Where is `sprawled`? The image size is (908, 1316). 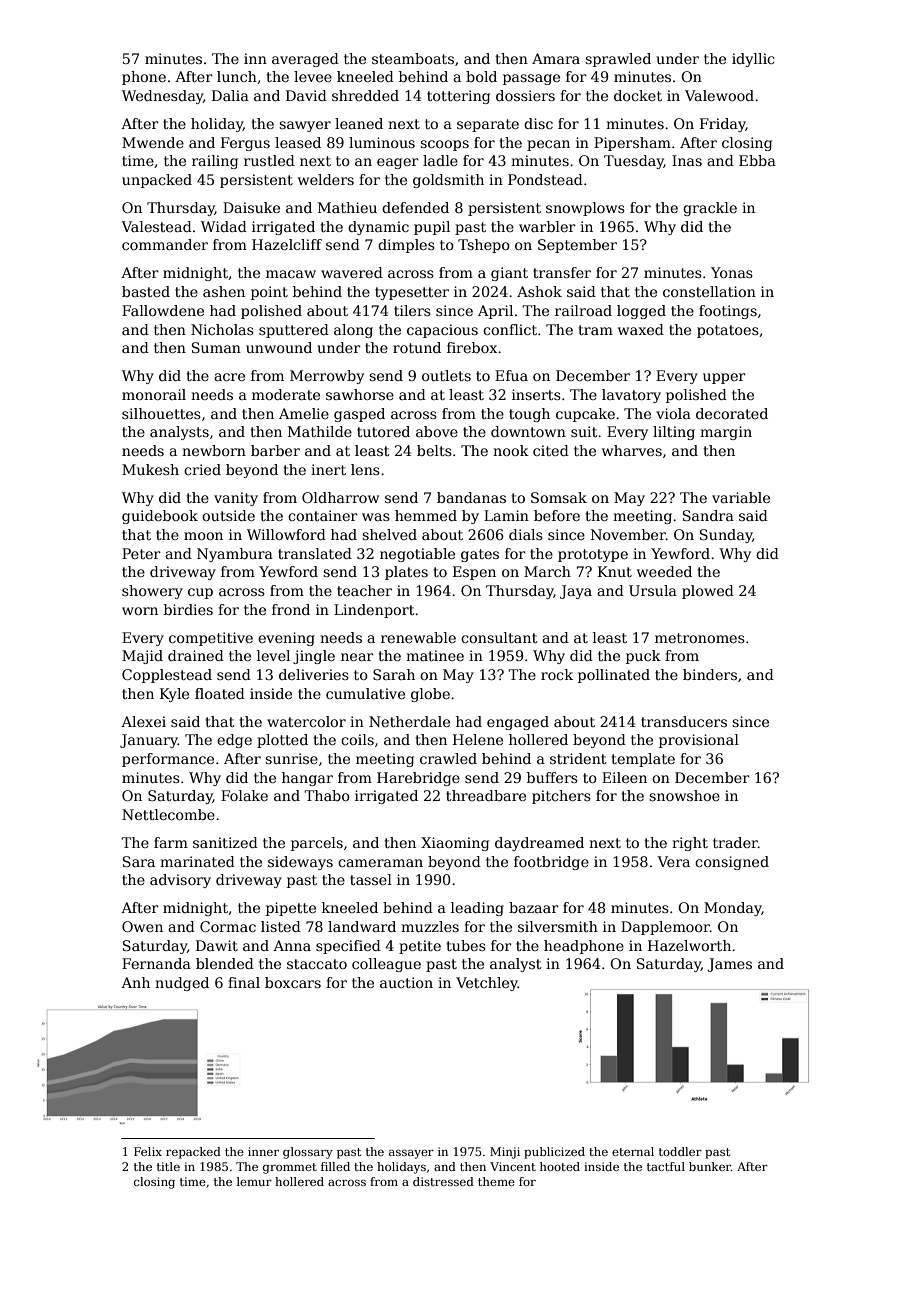 sprawled is located at coordinates (618, 60).
